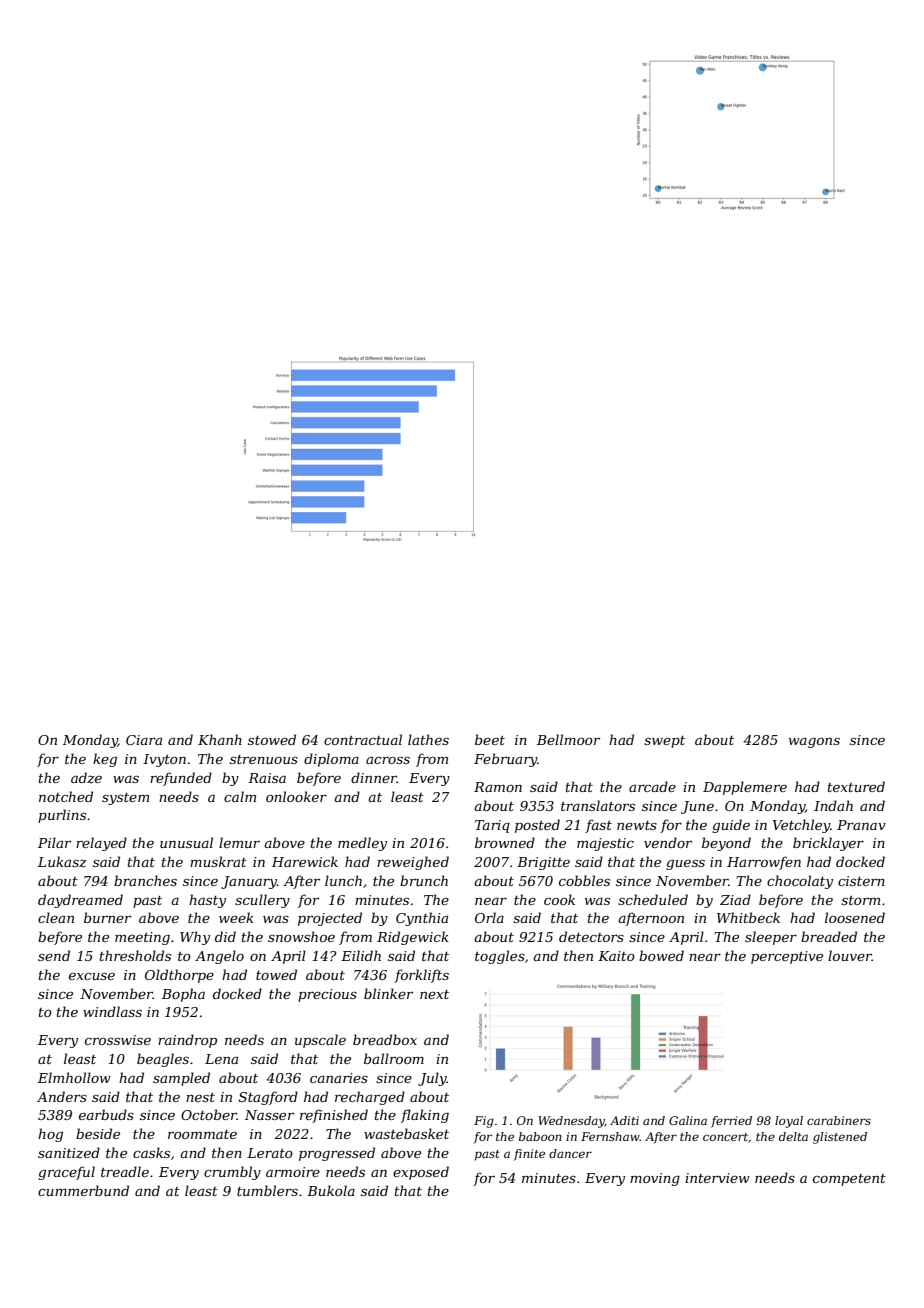 The width and height of the screenshot is (924, 1308). I want to click on send, so click(54, 955).
